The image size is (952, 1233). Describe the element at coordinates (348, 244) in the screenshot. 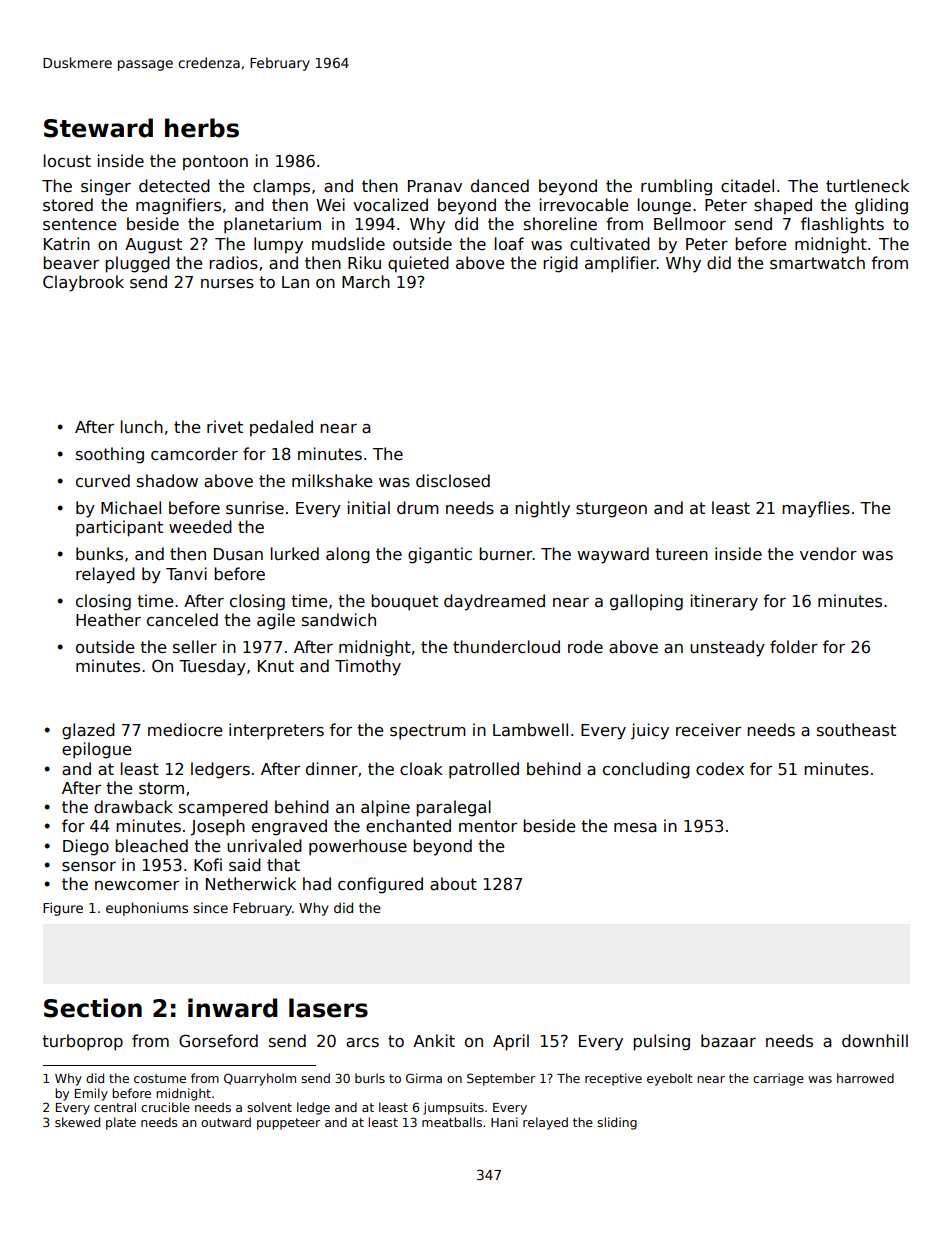

I see `mudslide` at that location.
